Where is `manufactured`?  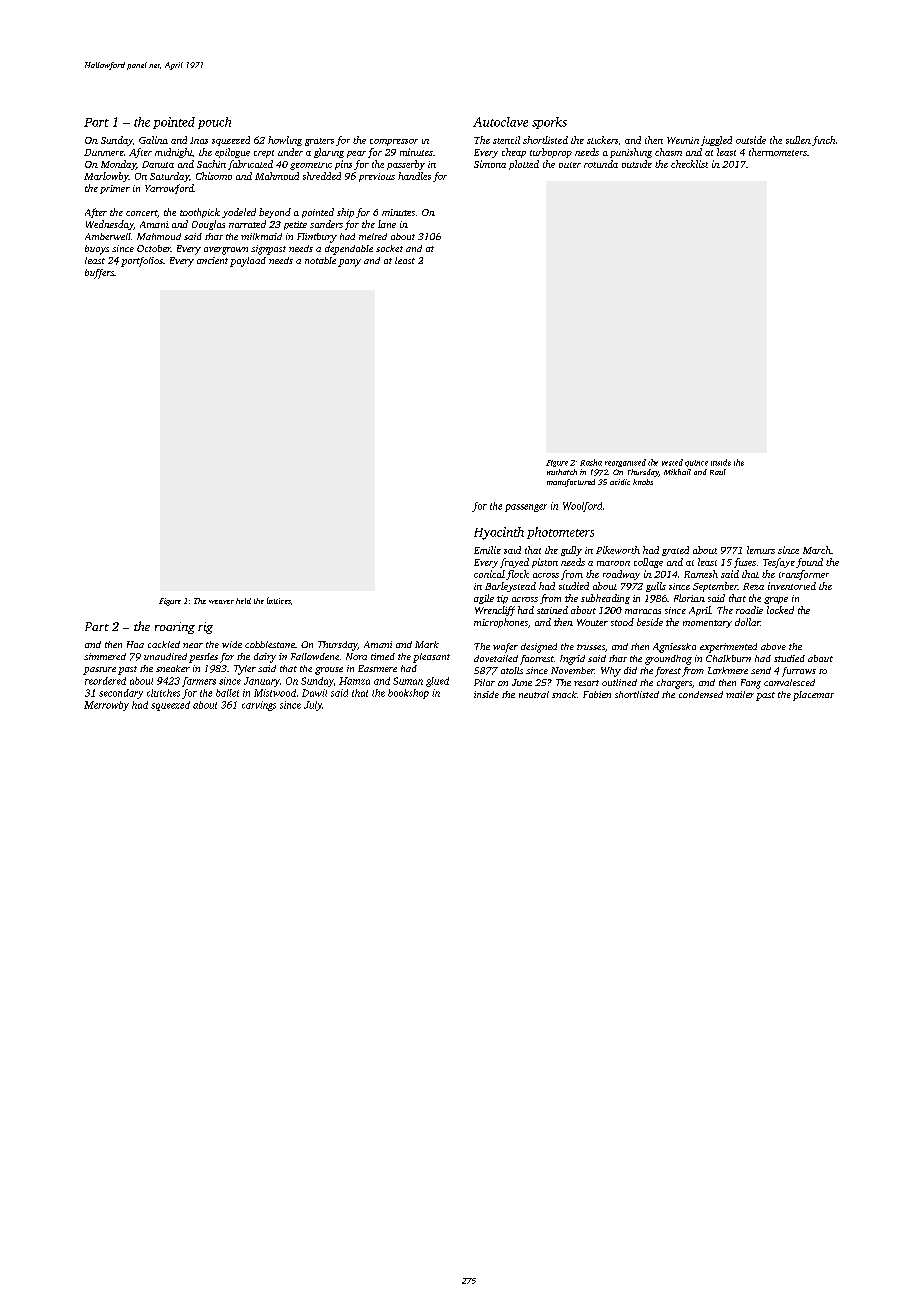 manufactured is located at coordinates (571, 483).
